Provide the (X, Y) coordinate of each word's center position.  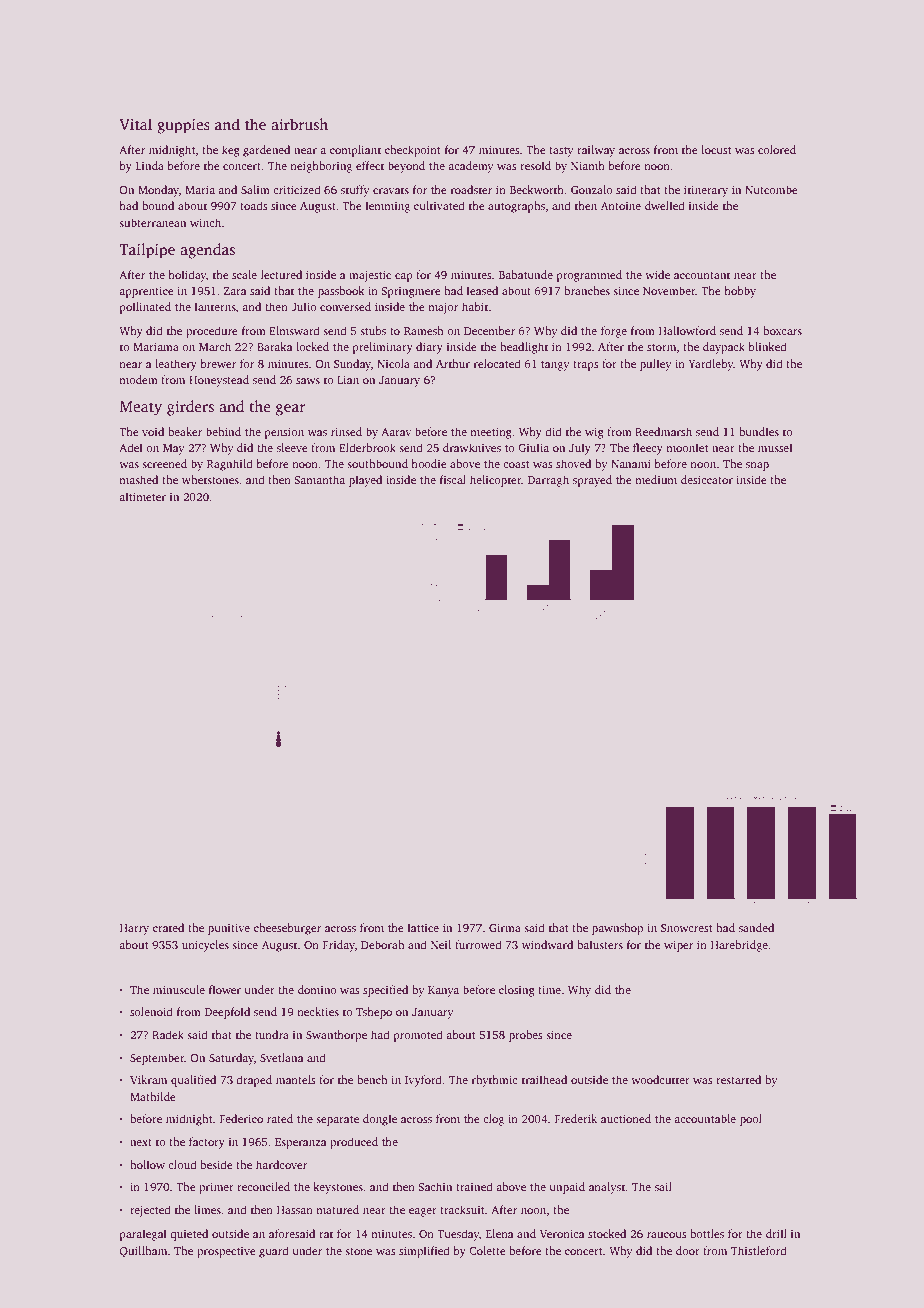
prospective (226, 1252)
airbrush (299, 124)
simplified (424, 1252)
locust (716, 149)
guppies (183, 126)
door (688, 1250)
